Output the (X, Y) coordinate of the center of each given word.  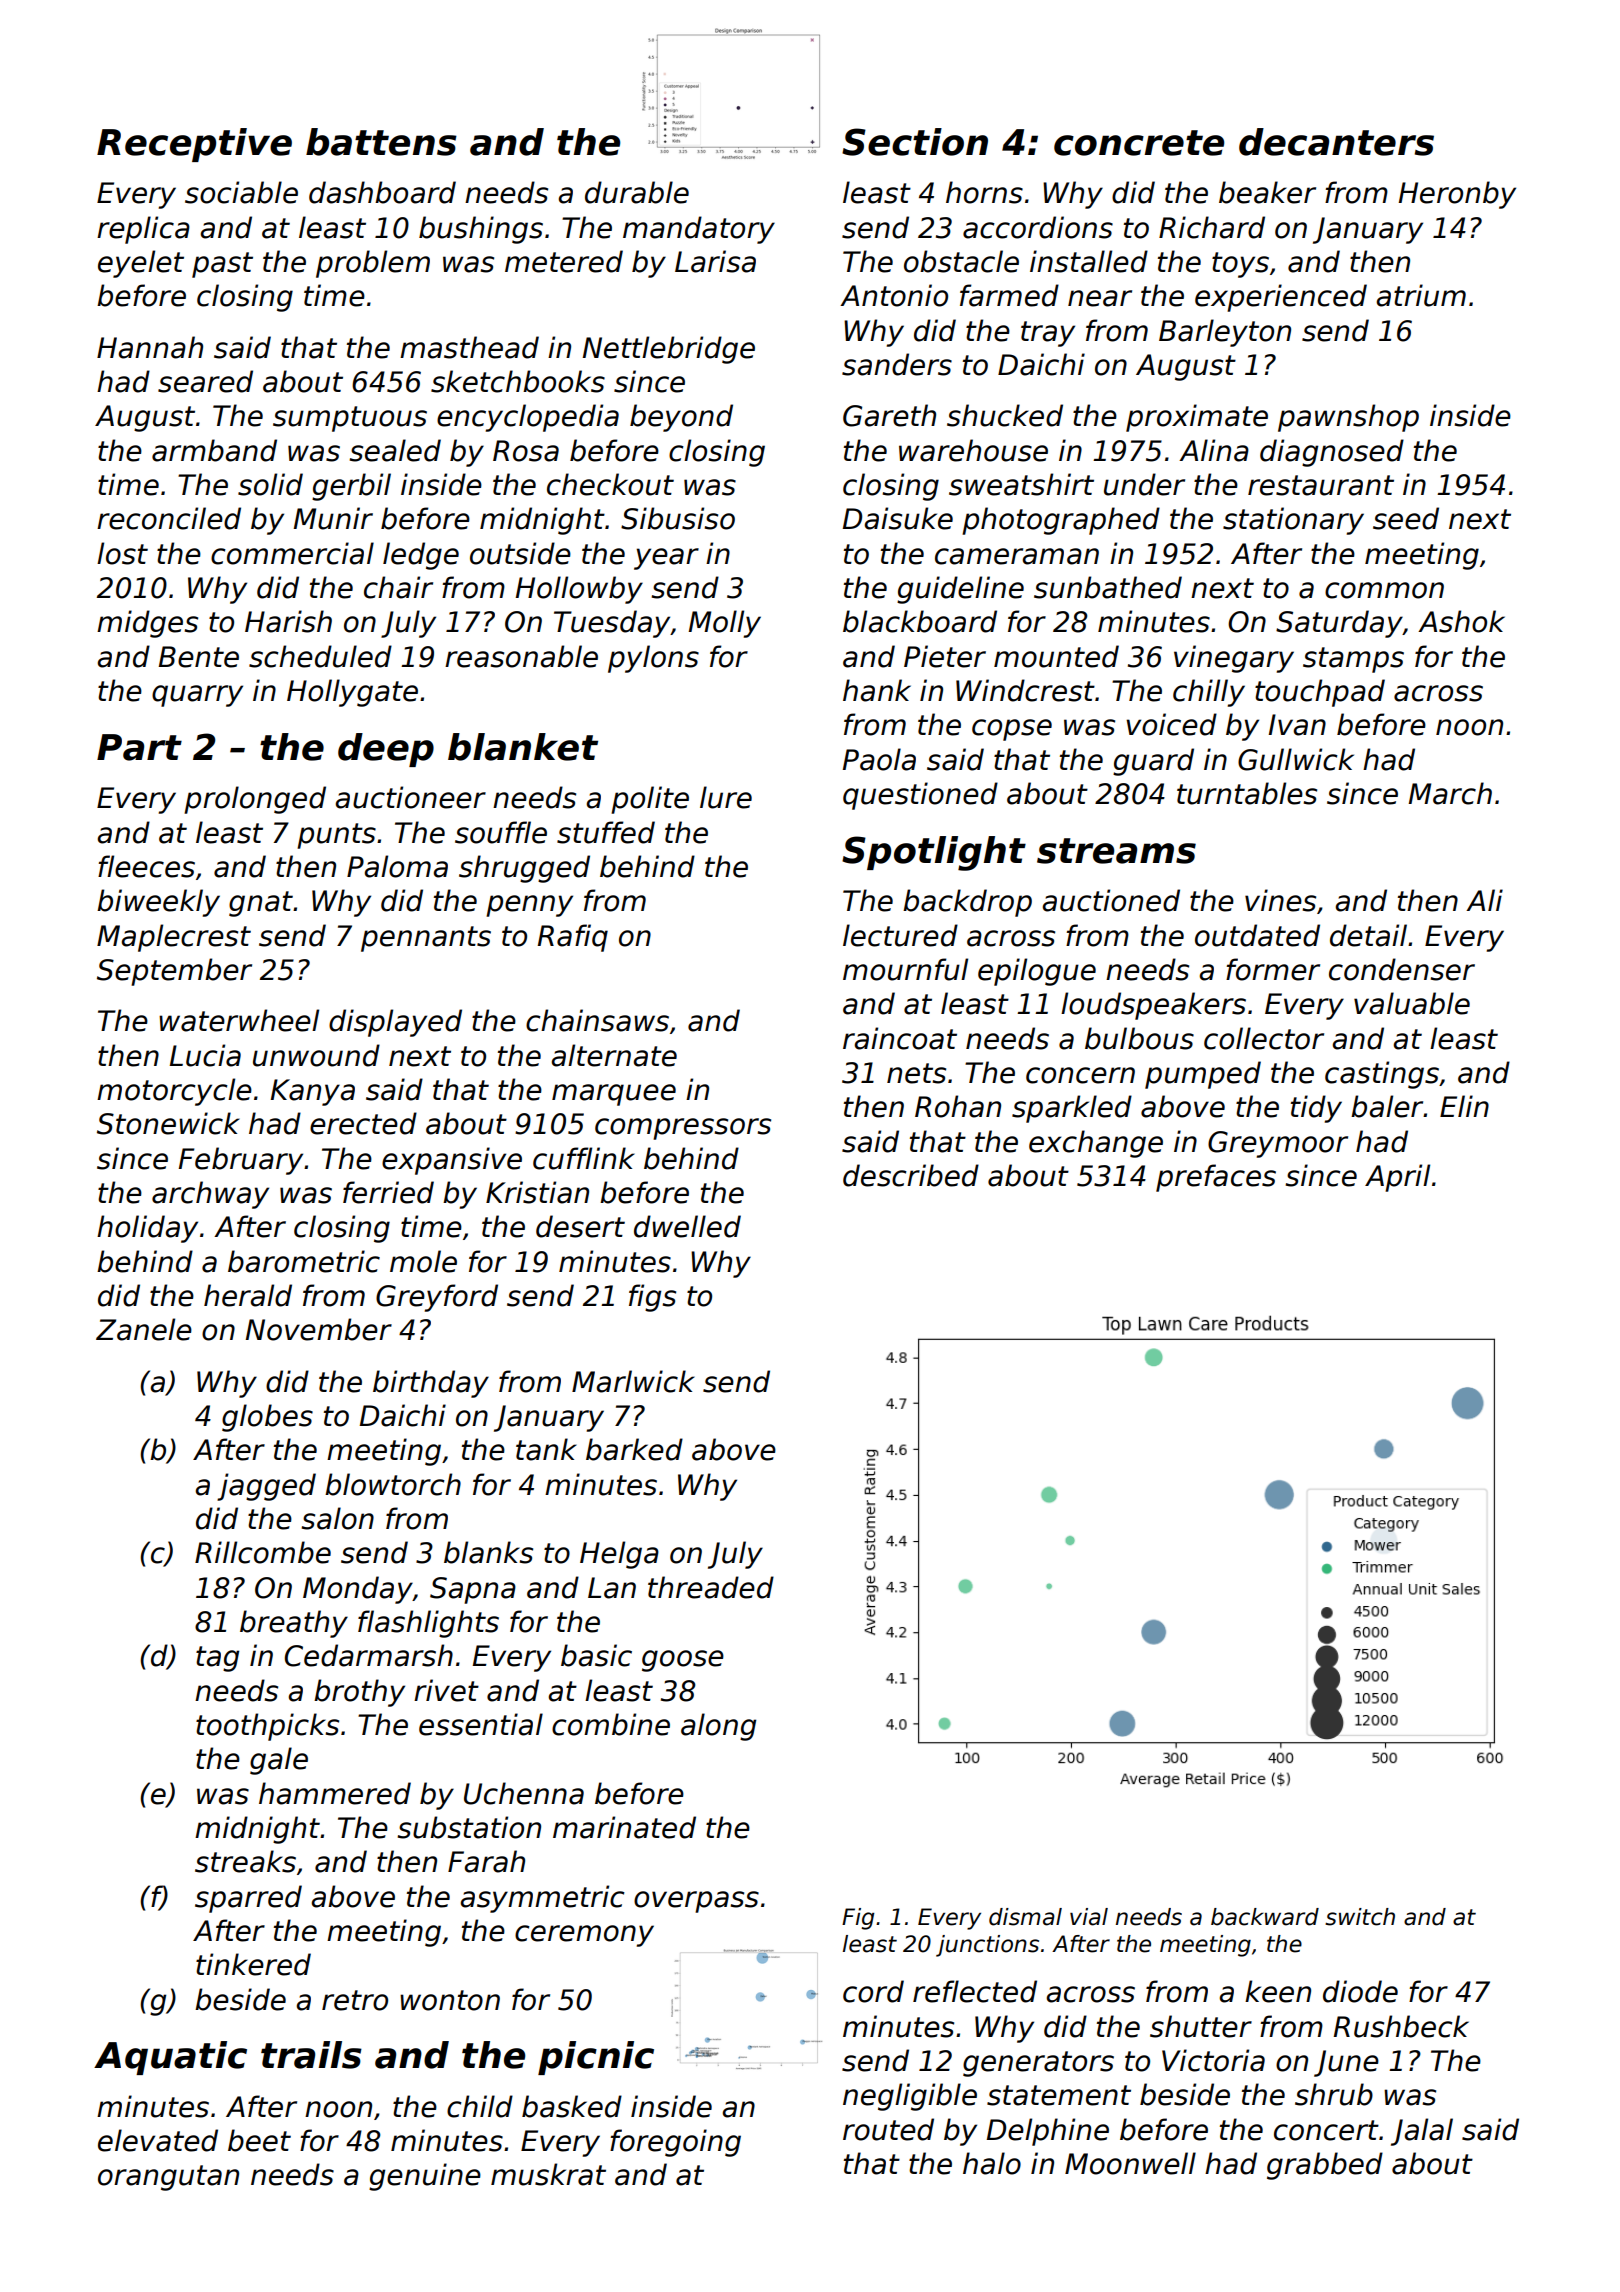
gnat (261, 904)
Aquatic (170, 2058)
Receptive (194, 145)
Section (915, 142)
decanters (1336, 142)
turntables (1247, 793)
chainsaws (597, 1020)
